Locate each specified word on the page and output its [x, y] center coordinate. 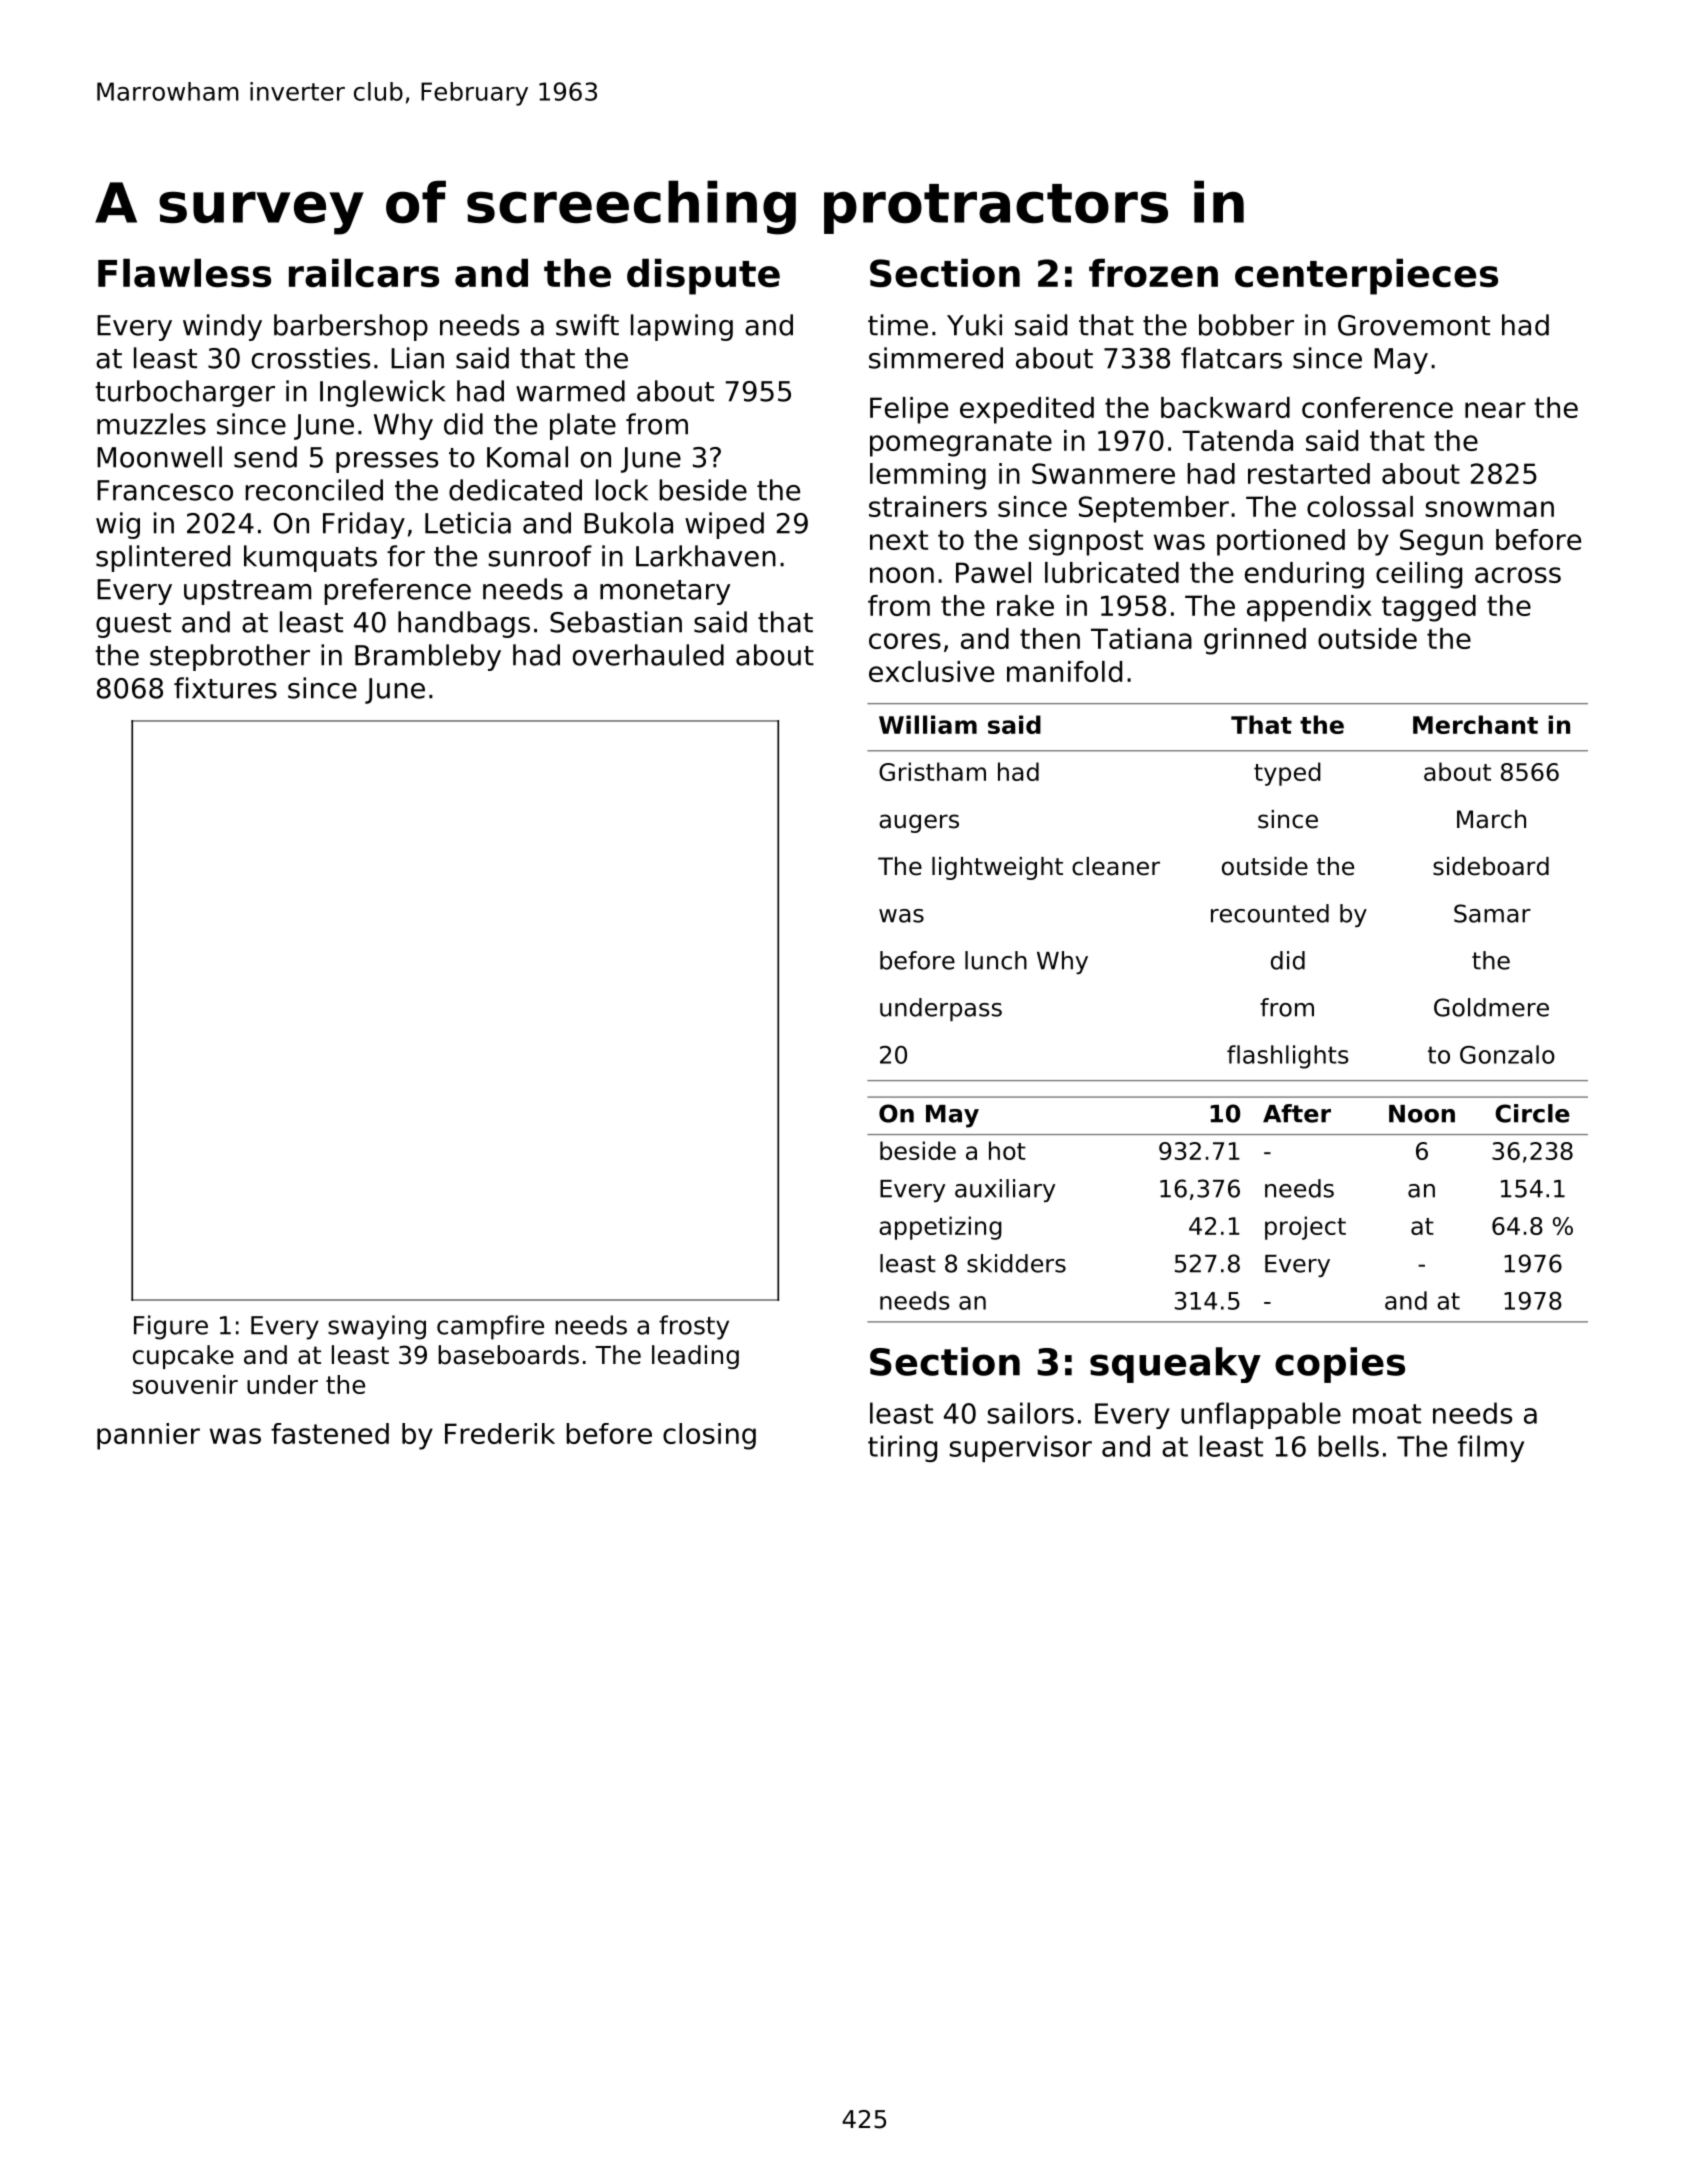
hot [1007, 1150]
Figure [171, 1327]
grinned [1255, 641]
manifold [1064, 671]
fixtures [225, 688]
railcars [364, 273]
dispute [703, 276]
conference [1377, 407]
